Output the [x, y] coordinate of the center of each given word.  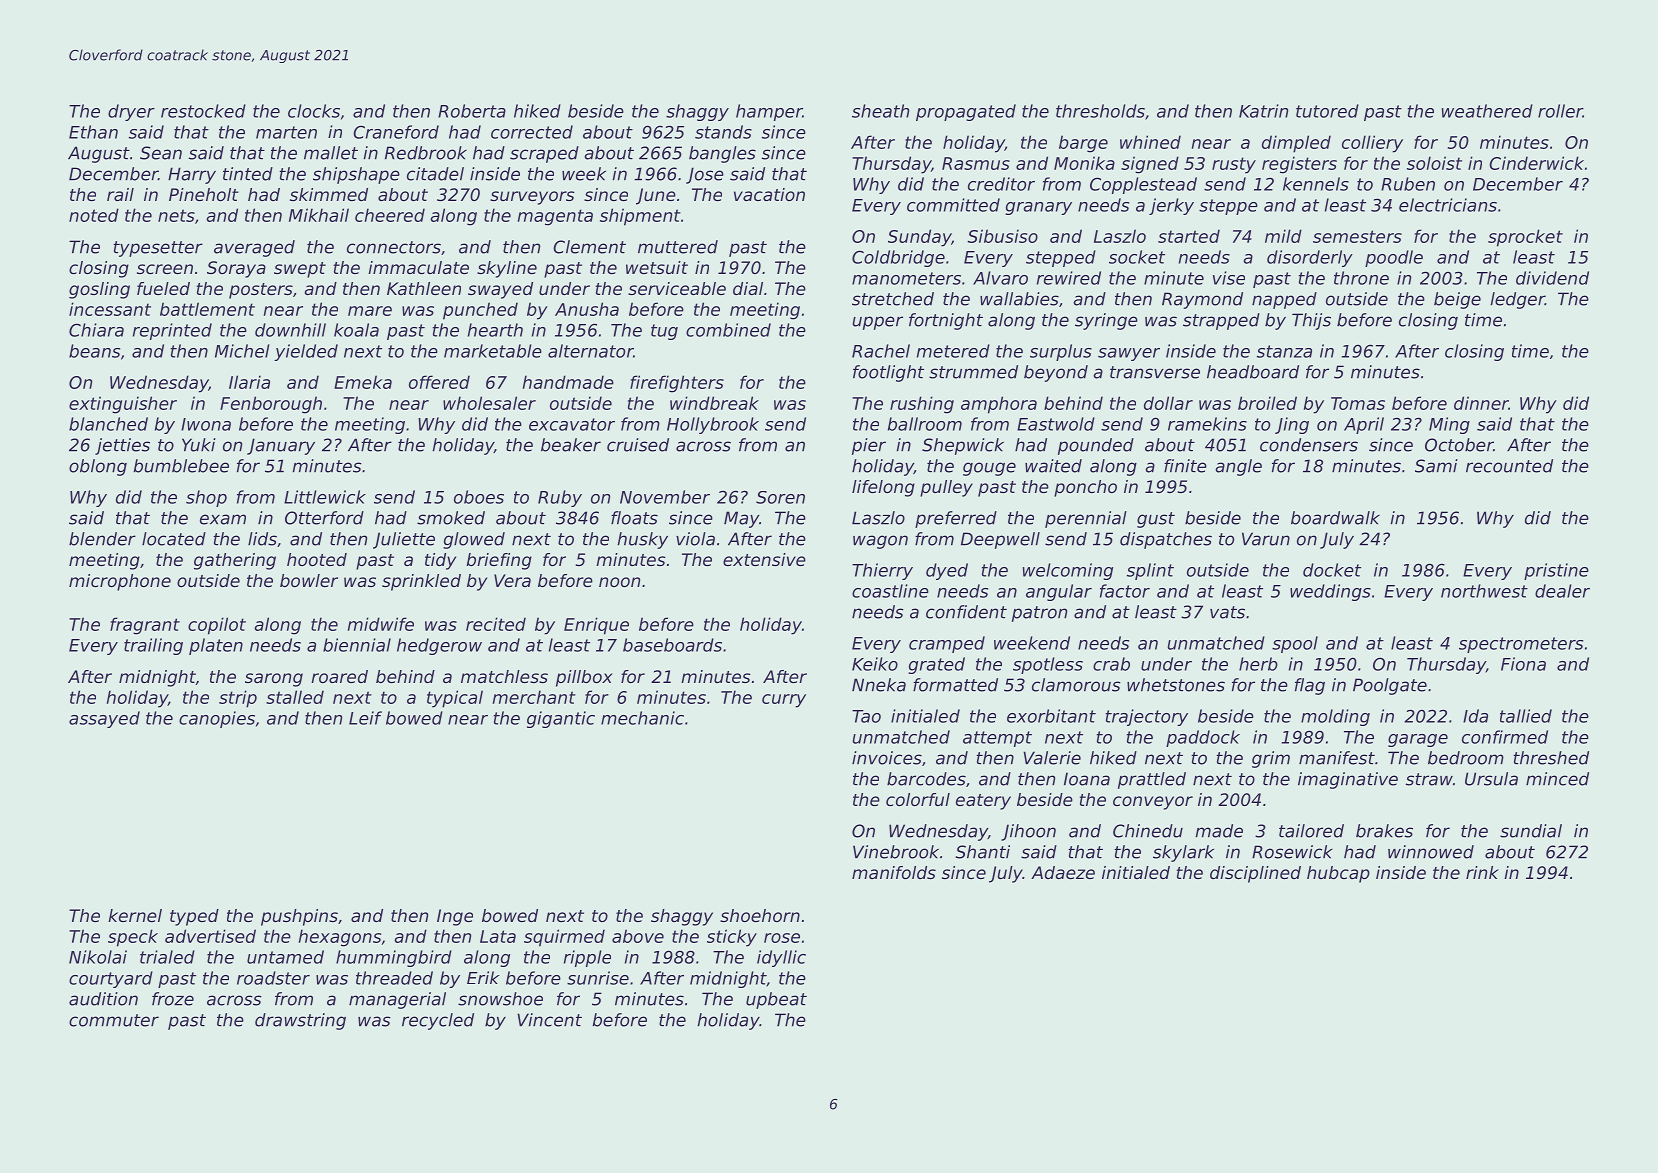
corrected [532, 132]
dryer [131, 112]
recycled [438, 1021]
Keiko [875, 664]
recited [496, 624]
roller [1560, 111]
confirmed [1505, 737]
